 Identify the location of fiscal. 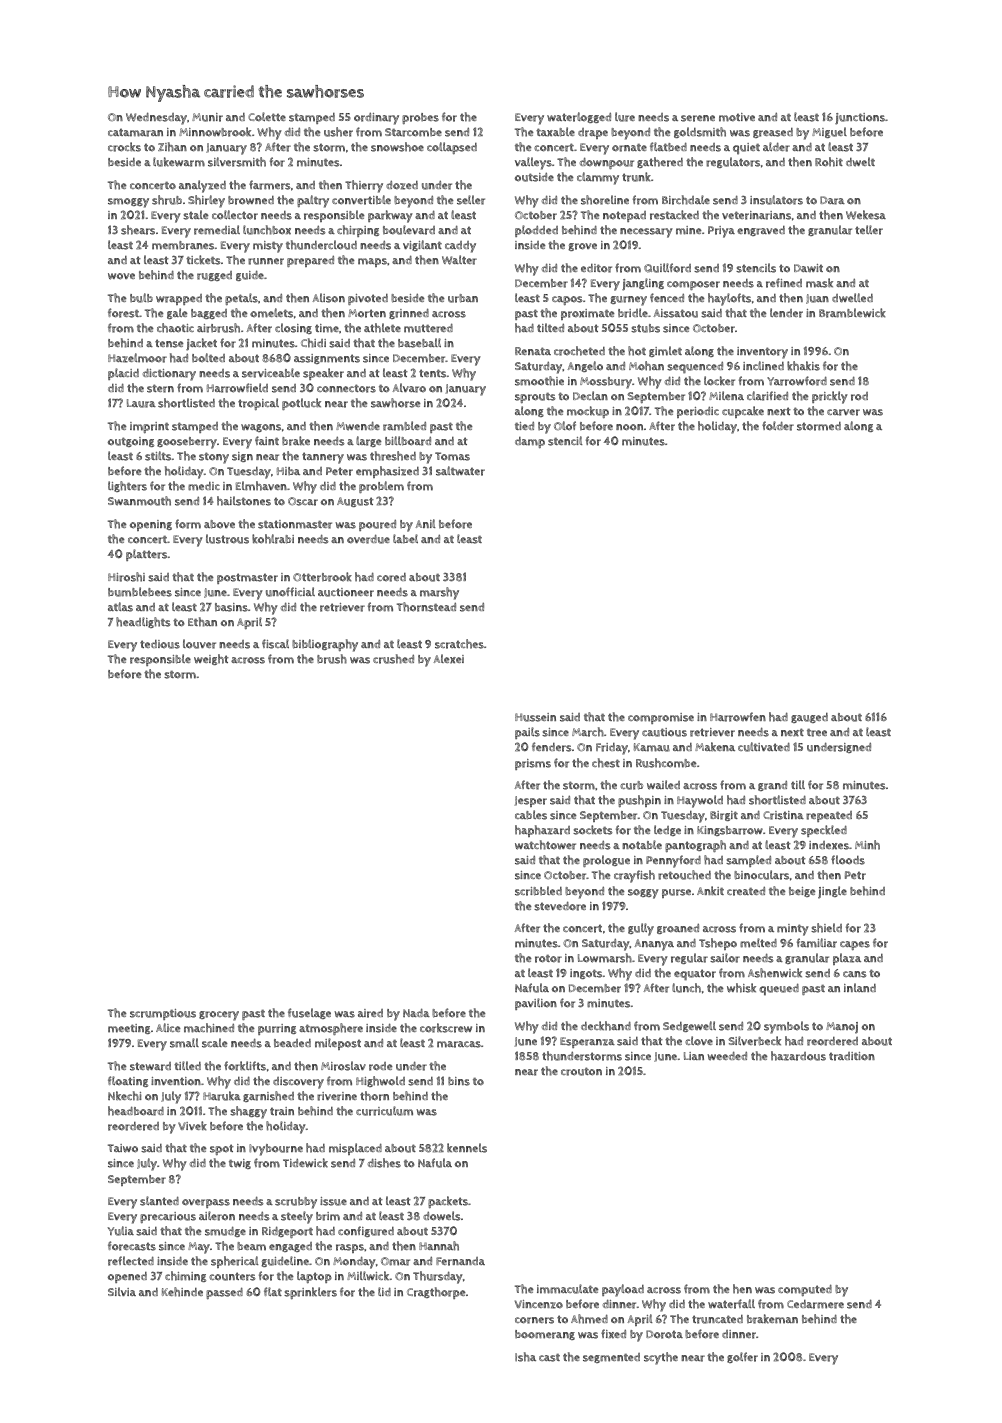
(275, 644).
